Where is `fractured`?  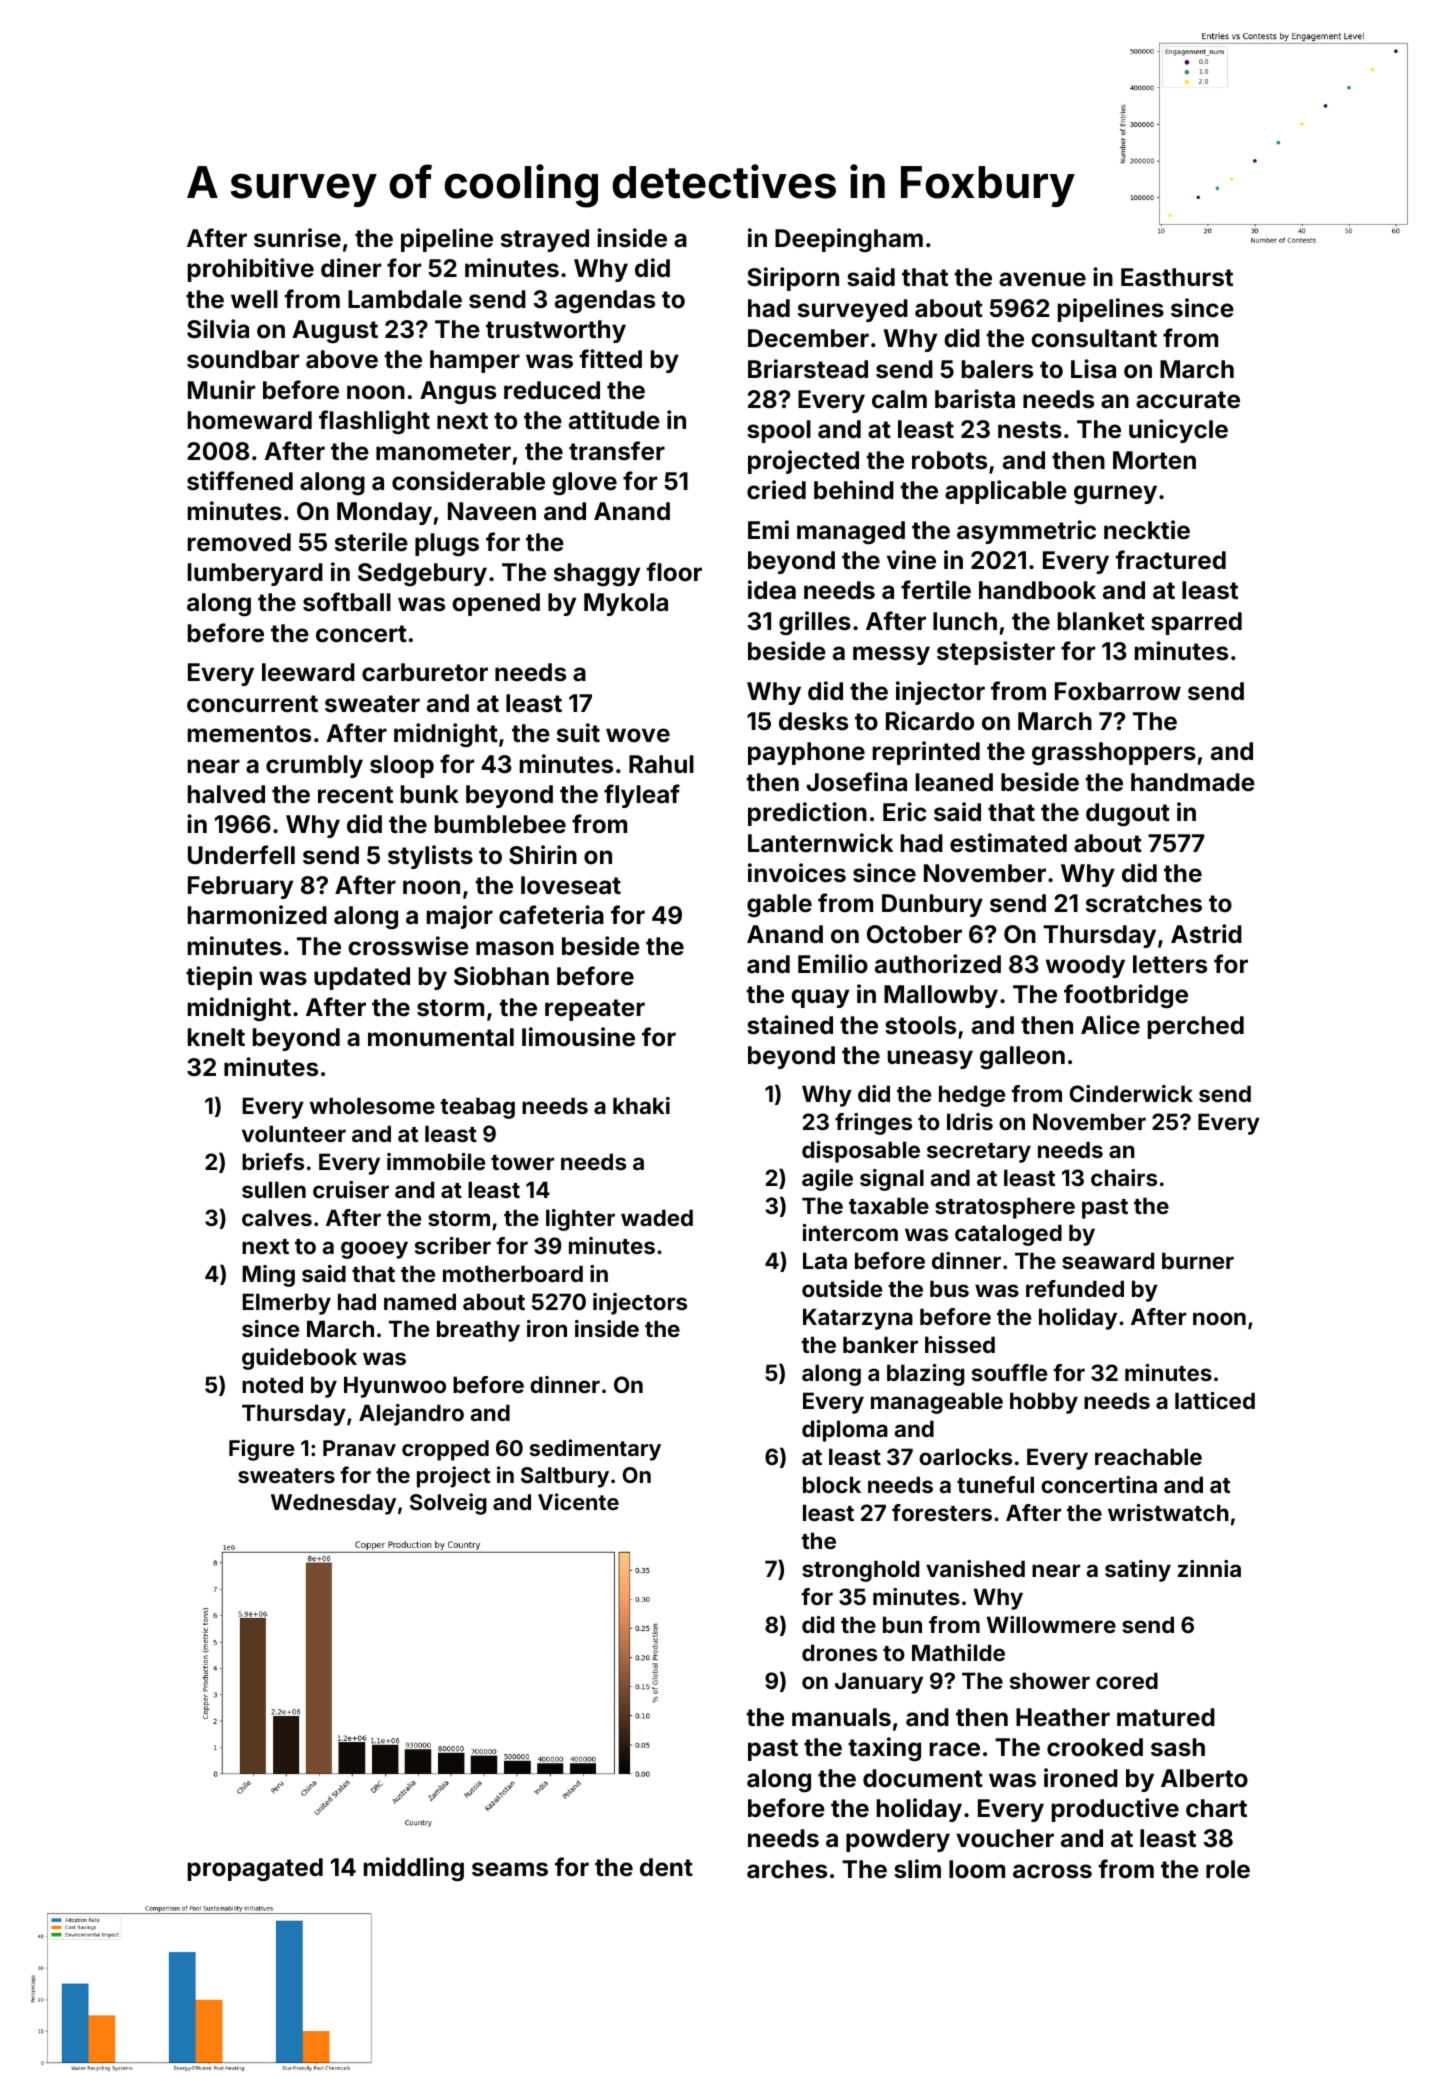
fractured is located at coordinates (1170, 560).
